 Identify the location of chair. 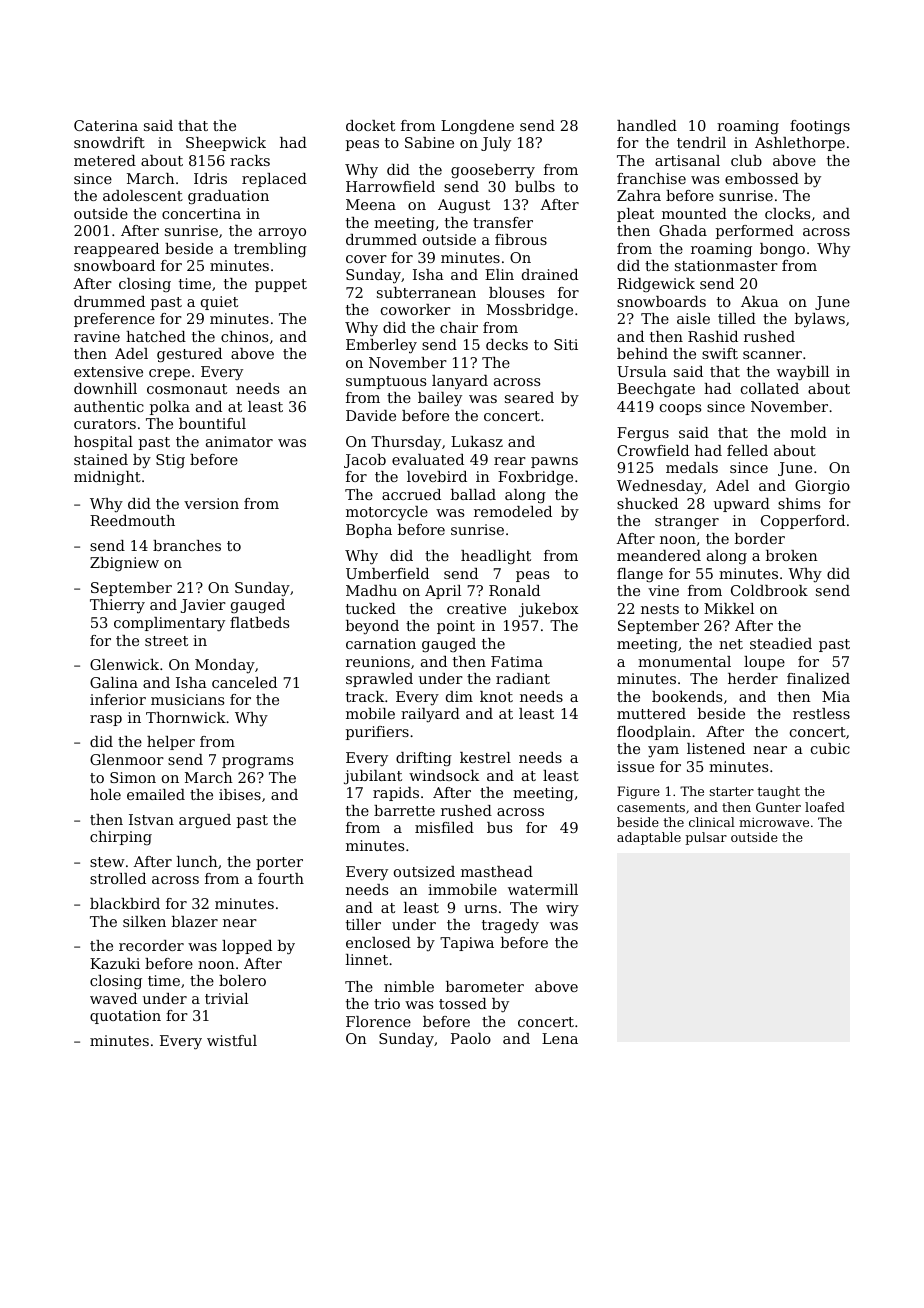
(459, 327).
